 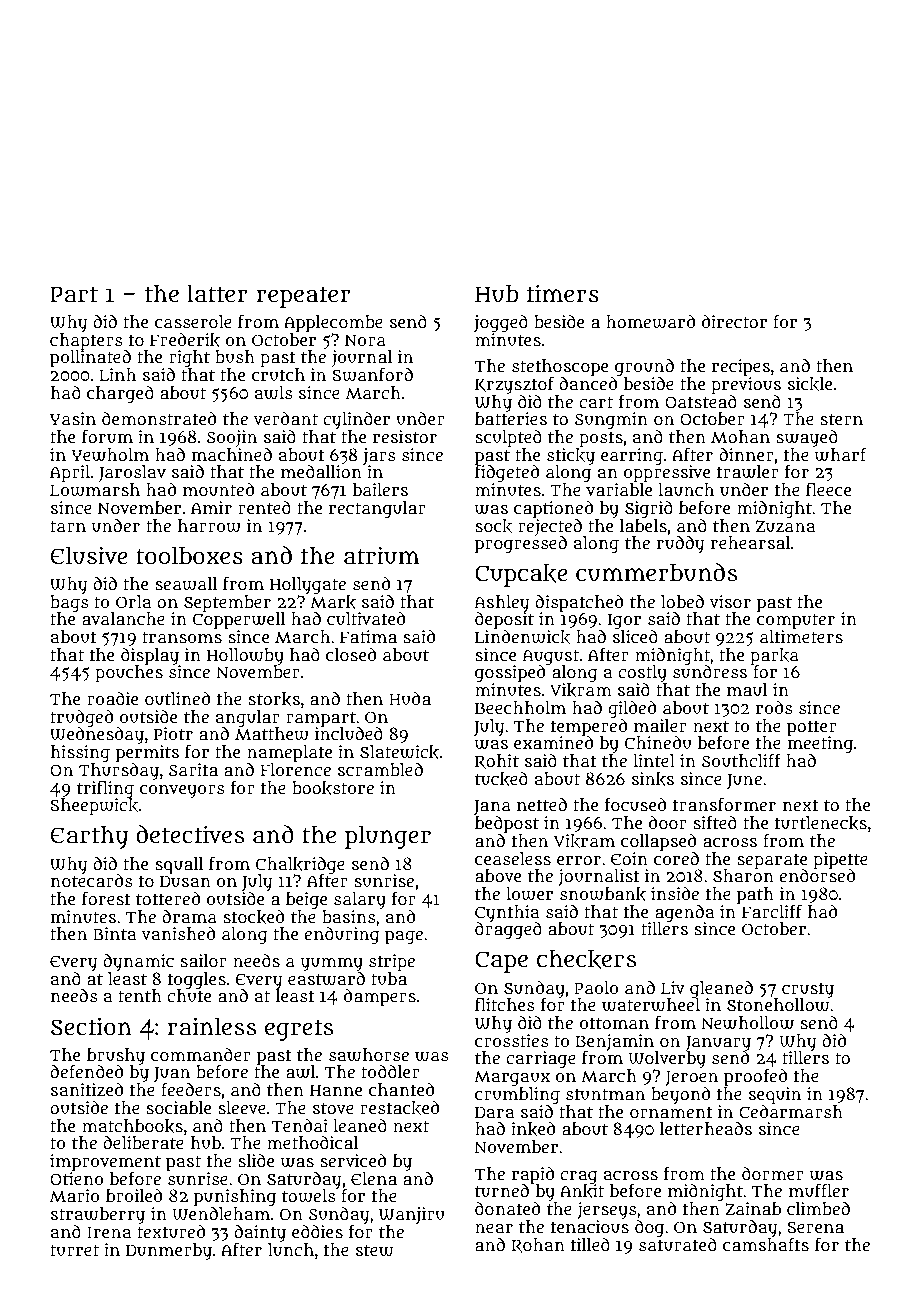 What do you see at coordinates (734, 321) in the screenshot?
I see `director` at bounding box center [734, 321].
